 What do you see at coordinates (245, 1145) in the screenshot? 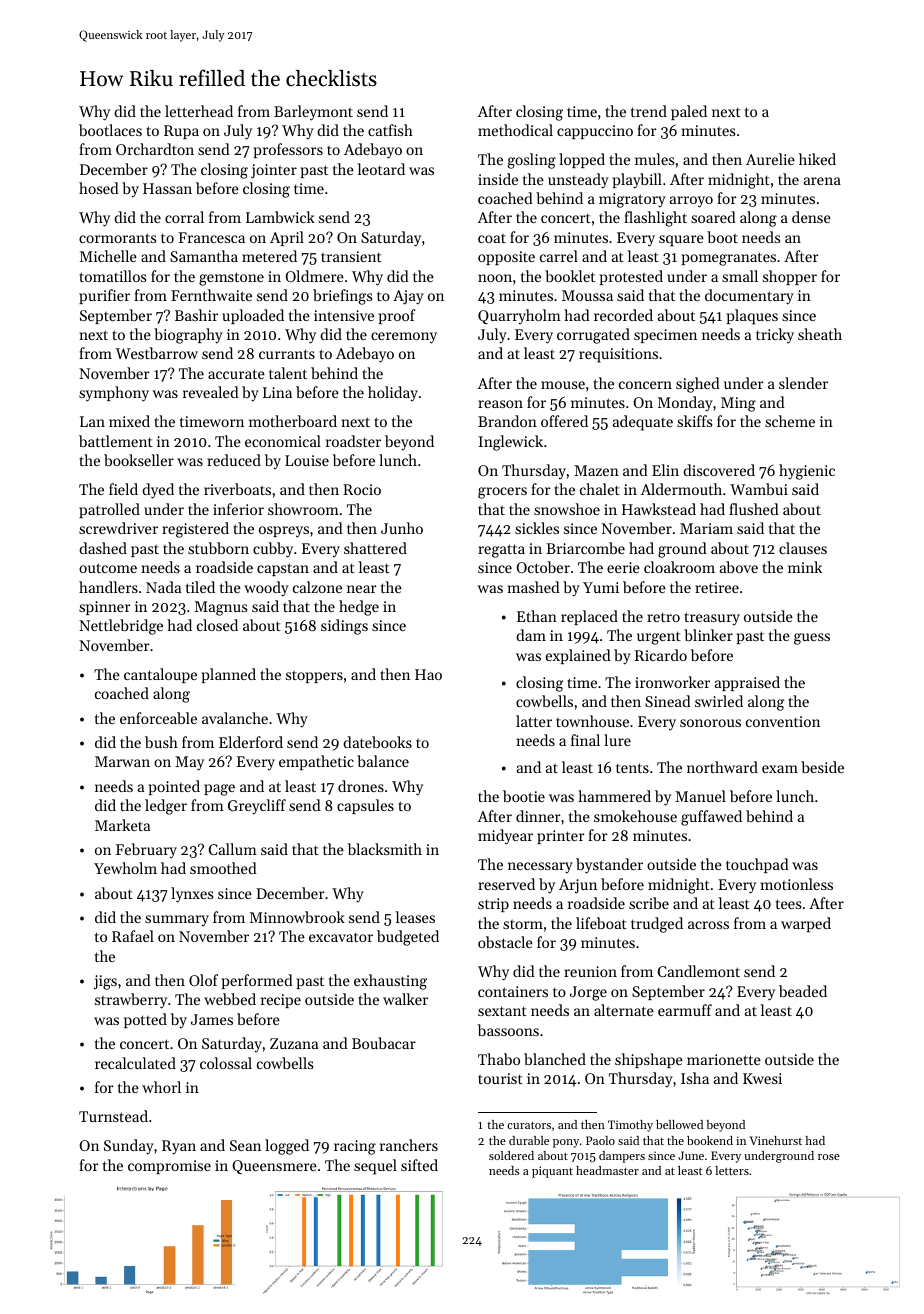
I see `Sean` at bounding box center [245, 1145].
